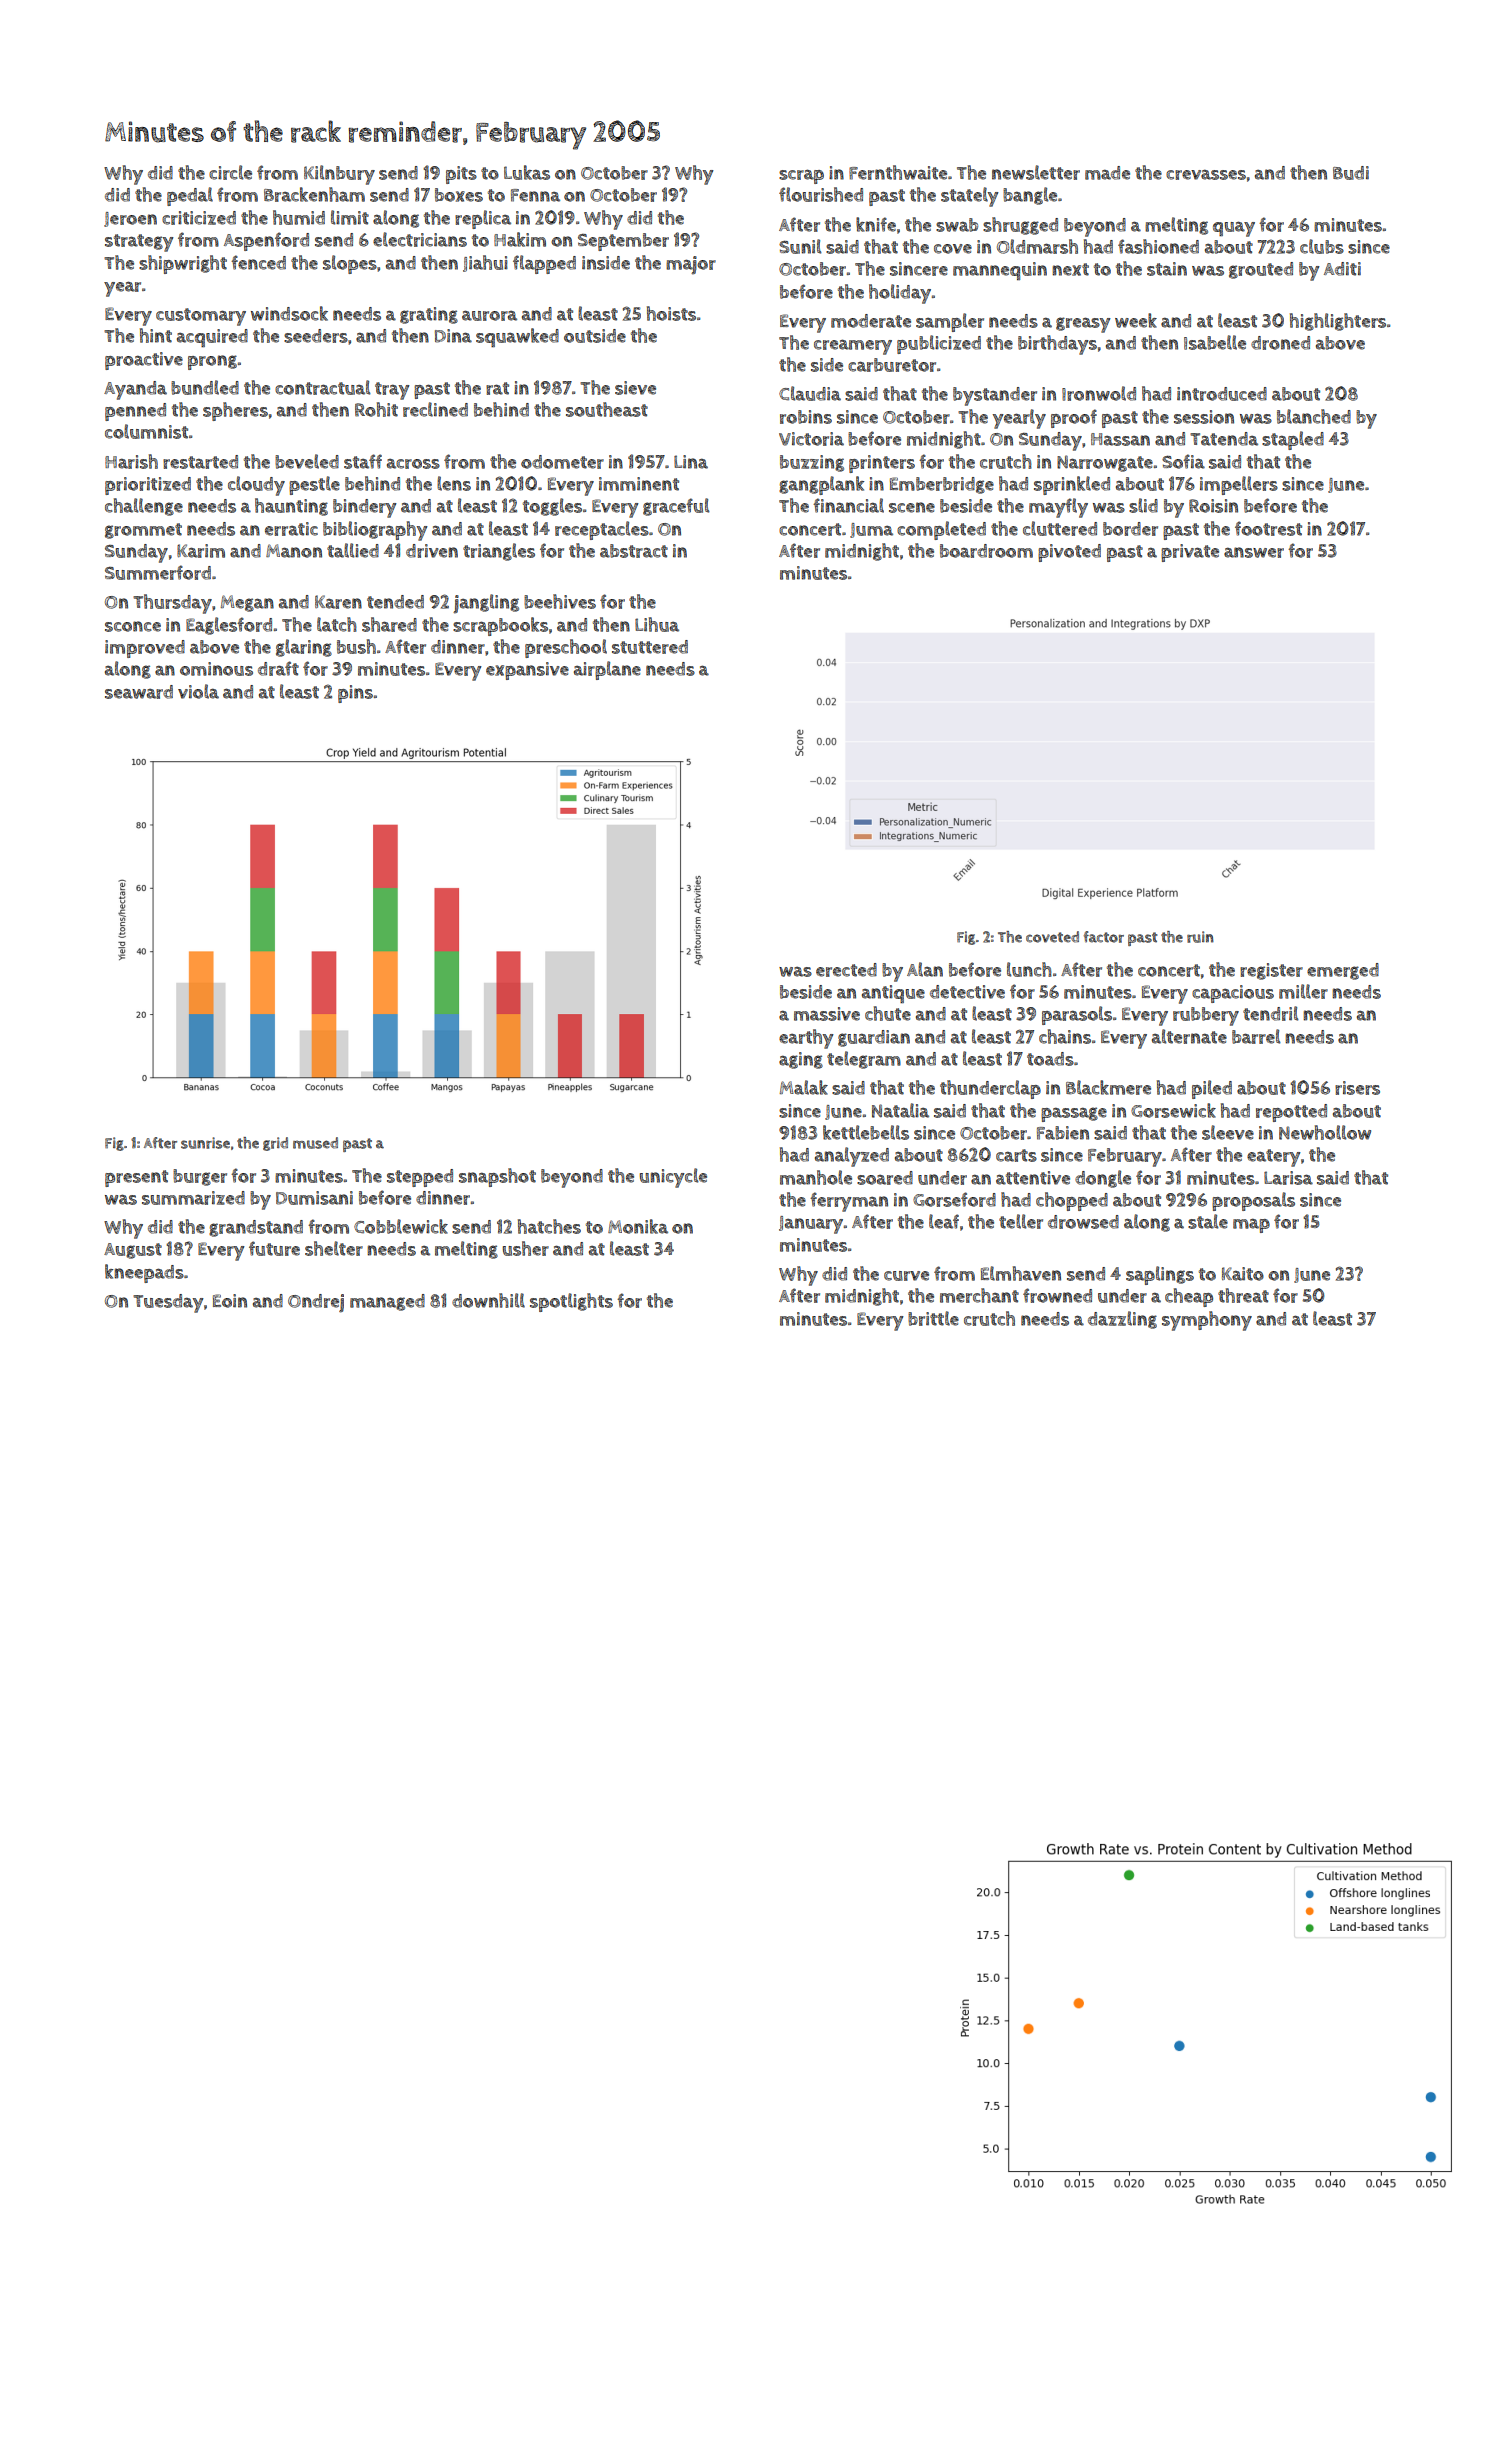 This screenshot has width=1496, height=2464. I want to click on seaward, so click(139, 692).
